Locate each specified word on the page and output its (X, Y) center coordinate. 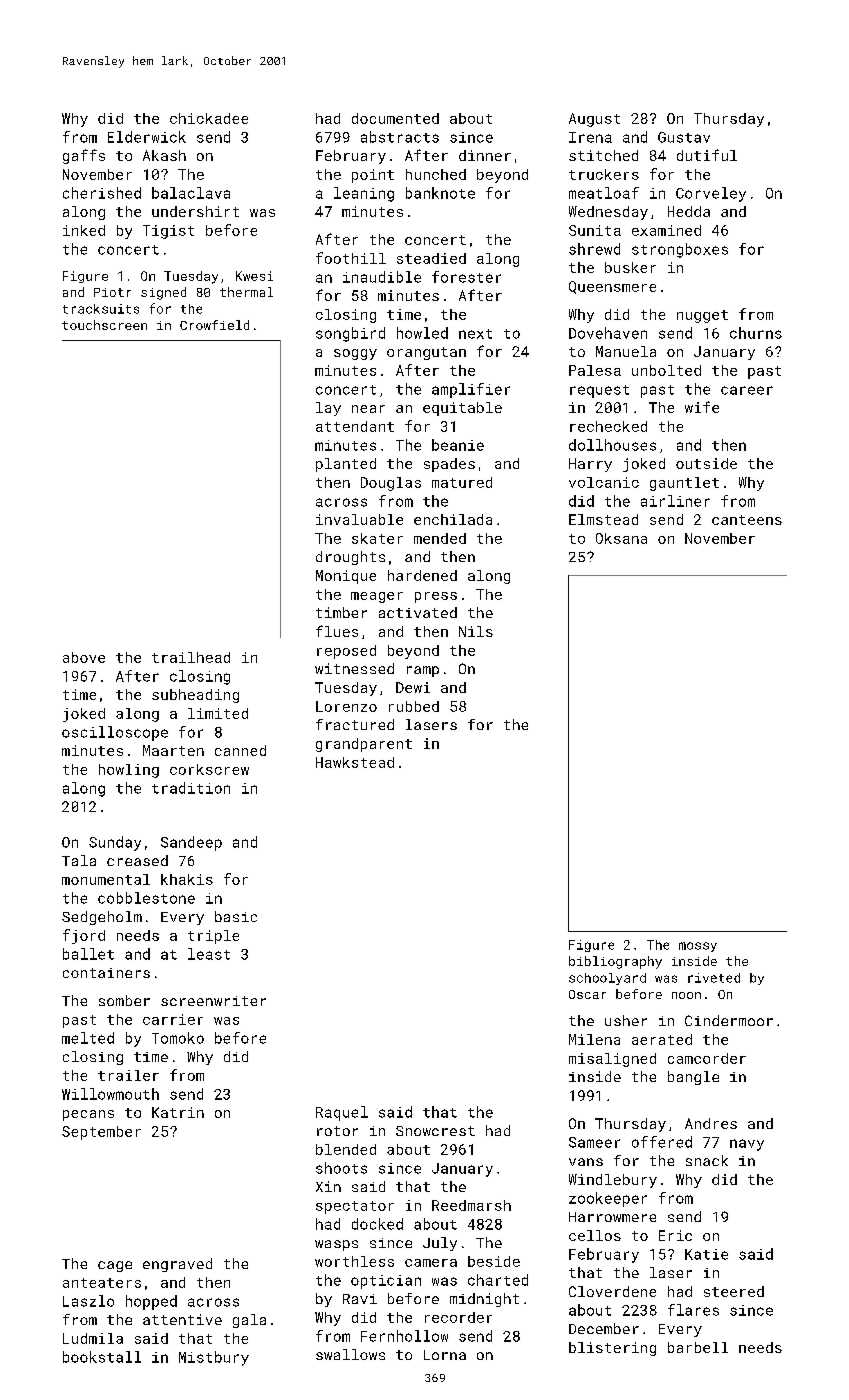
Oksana (621, 538)
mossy (698, 947)
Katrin (178, 1112)
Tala (79, 860)
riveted (714, 978)
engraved (177, 1265)
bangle (693, 1078)
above (84, 657)
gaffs (84, 156)
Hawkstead (355, 762)
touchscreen (104, 325)
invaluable (359, 519)
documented (395, 118)
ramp (423, 671)
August (594, 120)
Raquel (342, 1113)
